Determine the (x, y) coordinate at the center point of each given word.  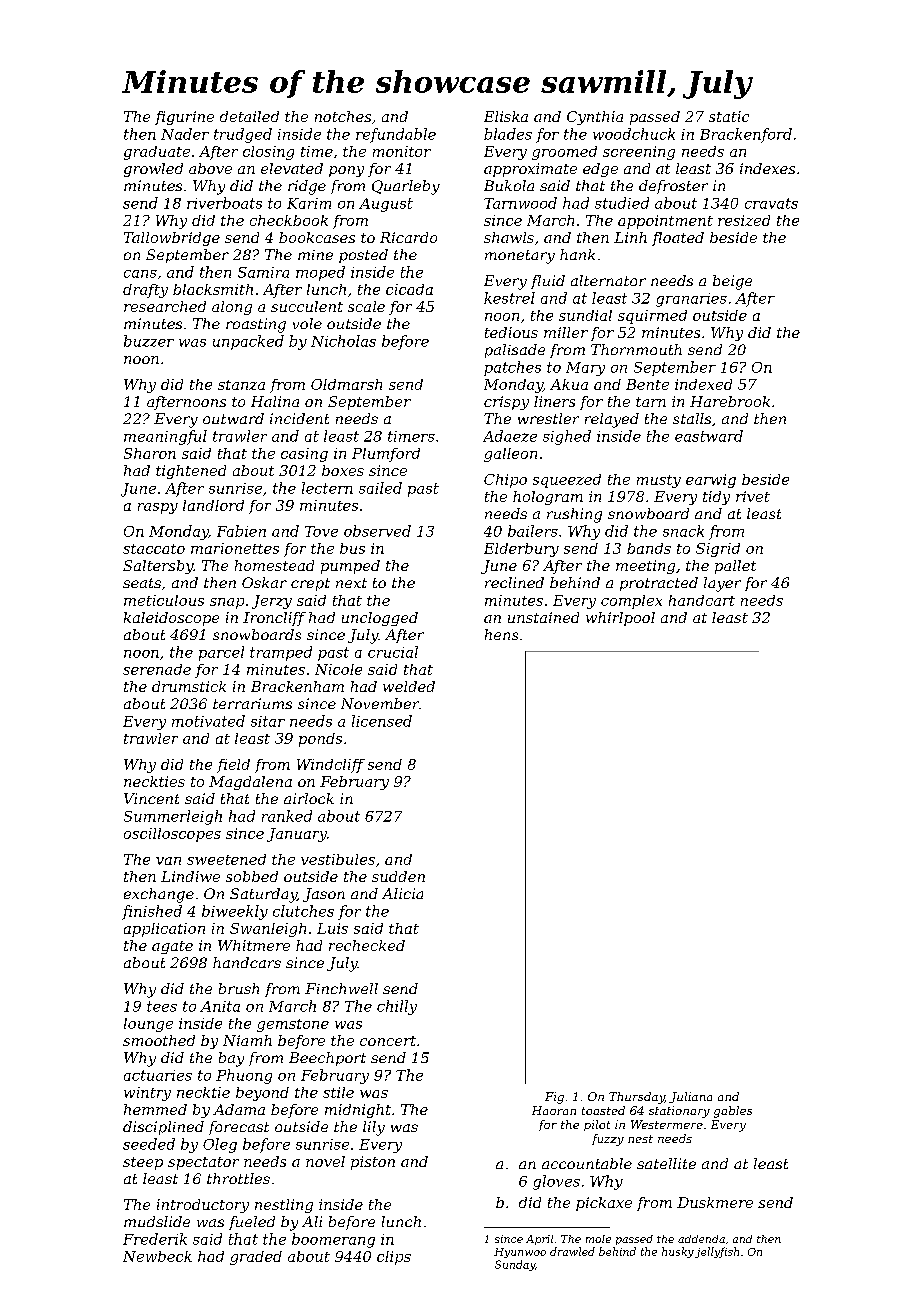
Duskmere (715, 1202)
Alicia (402, 893)
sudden (398, 876)
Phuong (244, 1076)
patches (512, 368)
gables (733, 1112)
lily (374, 1128)
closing (268, 153)
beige (732, 282)
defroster (673, 187)
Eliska (506, 116)
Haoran (554, 1110)
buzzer (149, 341)
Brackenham (297, 686)
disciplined (163, 1128)
